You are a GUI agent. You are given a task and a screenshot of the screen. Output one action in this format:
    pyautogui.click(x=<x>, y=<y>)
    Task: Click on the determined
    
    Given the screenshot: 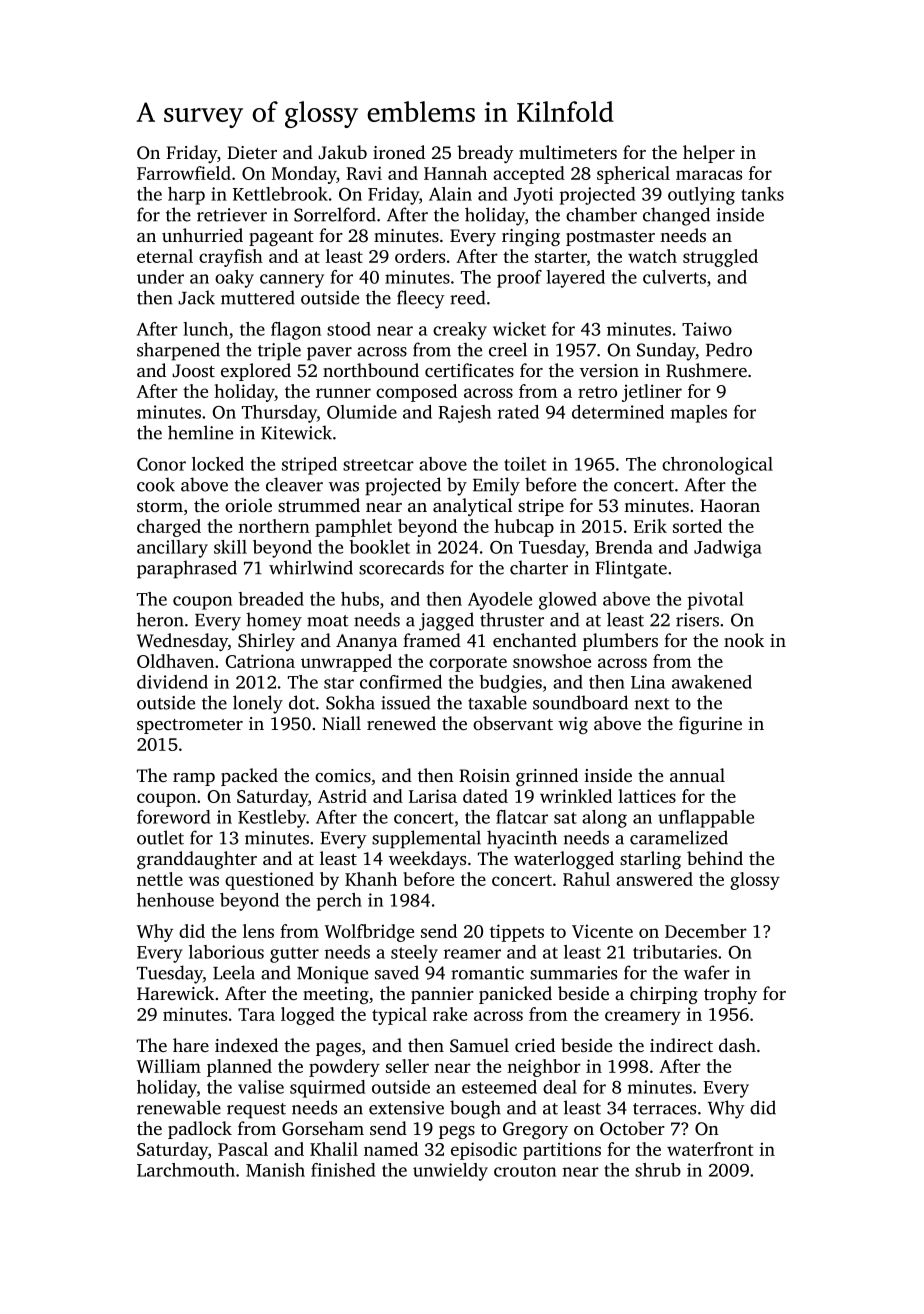 What is the action you would take?
    pyautogui.click(x=618, y=412)
